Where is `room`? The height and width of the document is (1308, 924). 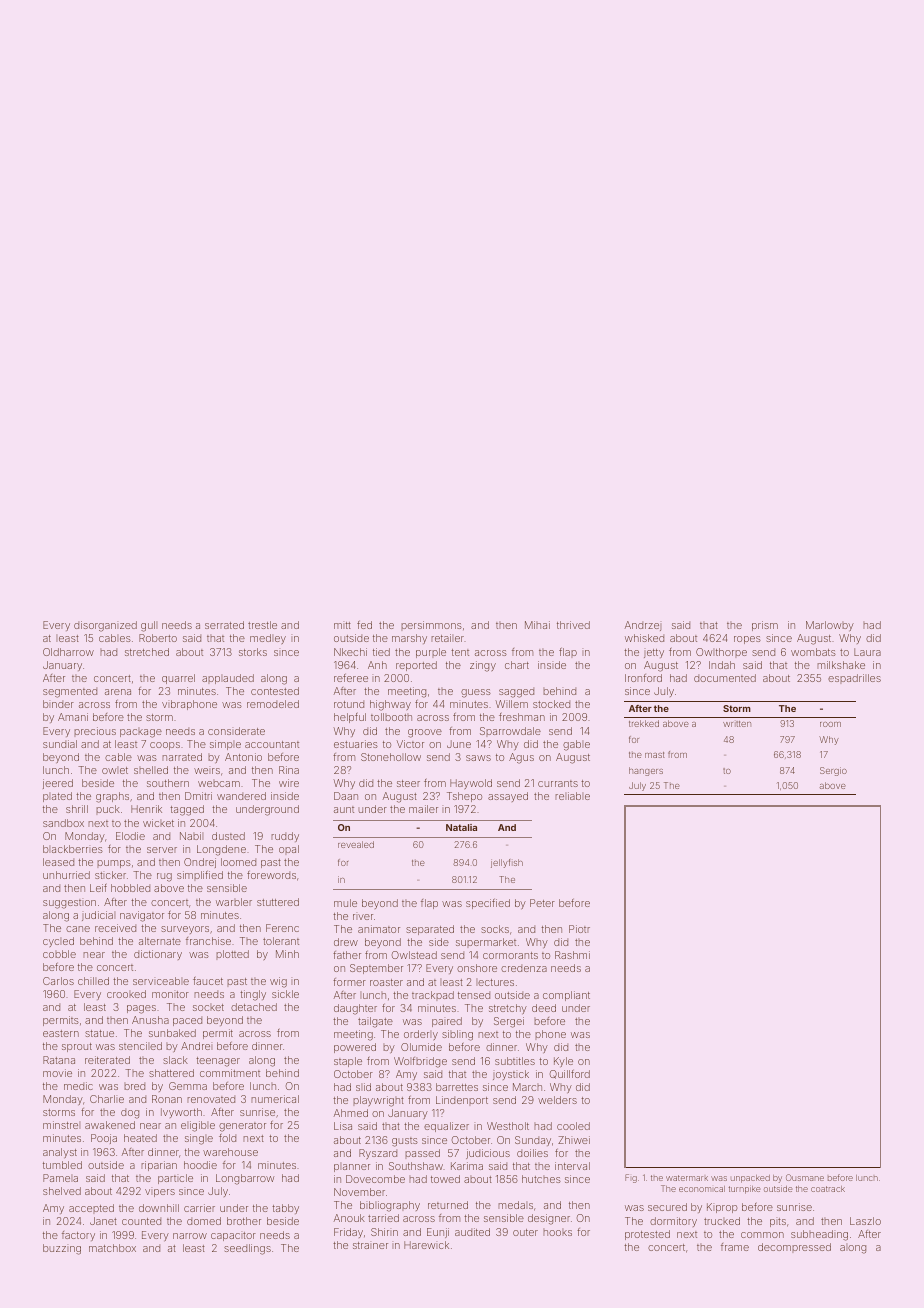
room is located at coordinates (830, 724).
